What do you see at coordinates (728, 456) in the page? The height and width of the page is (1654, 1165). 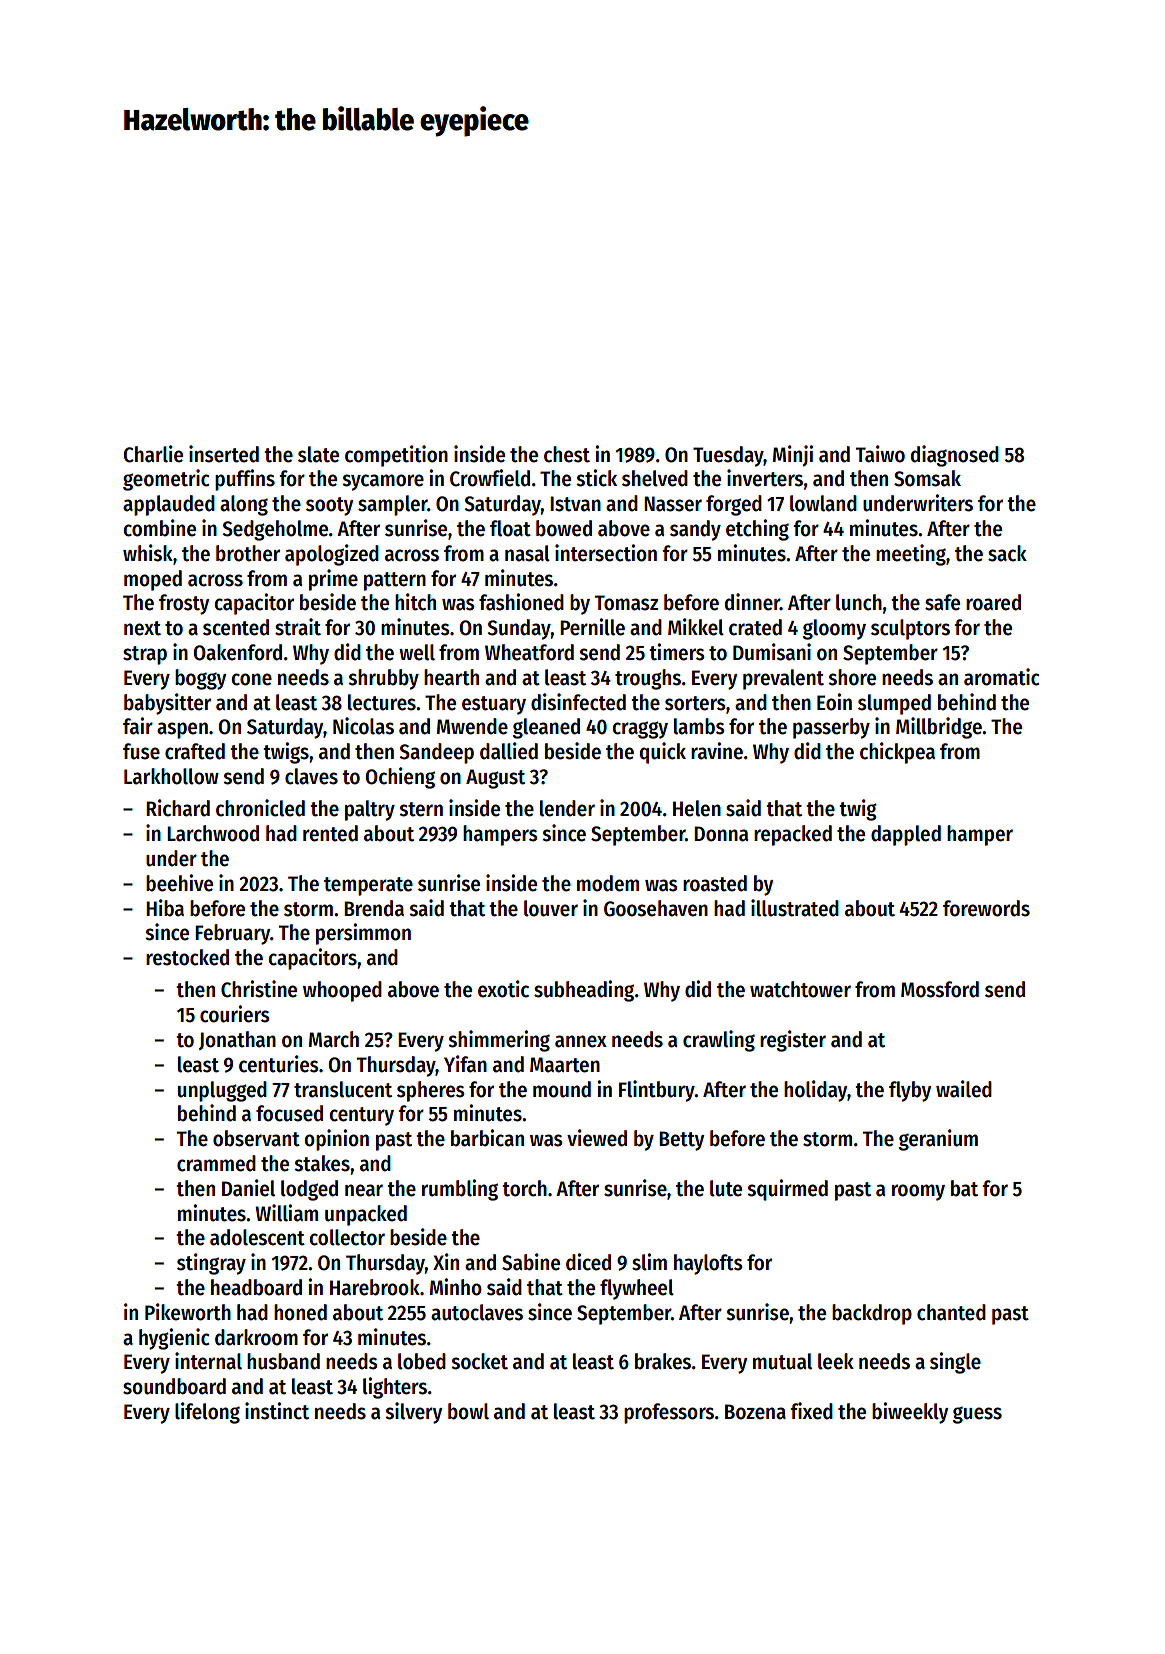 I see `Tuesday` at bounding box center [728, 456].
